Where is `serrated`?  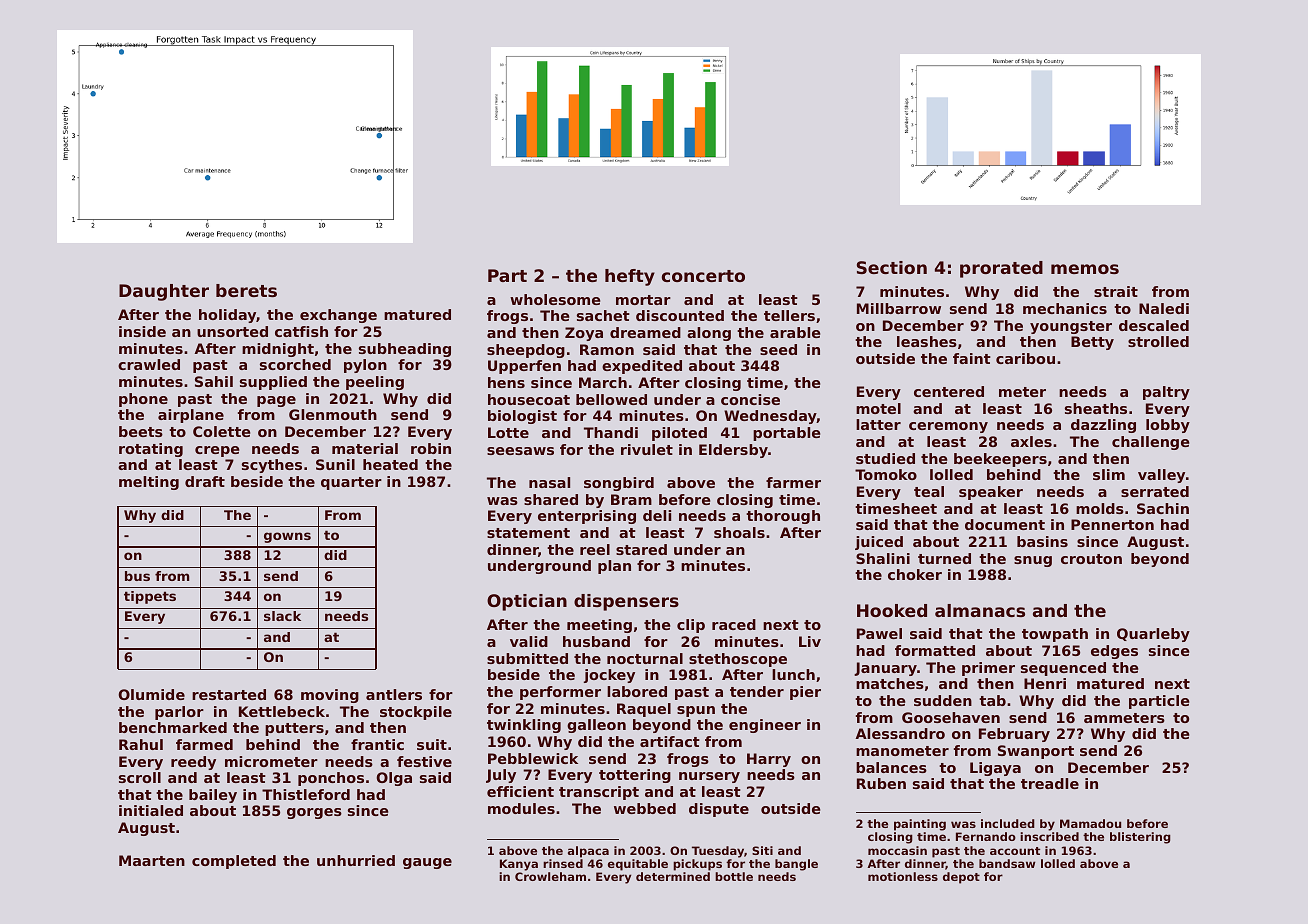
serrated is located at coordinates (1155, 491).
